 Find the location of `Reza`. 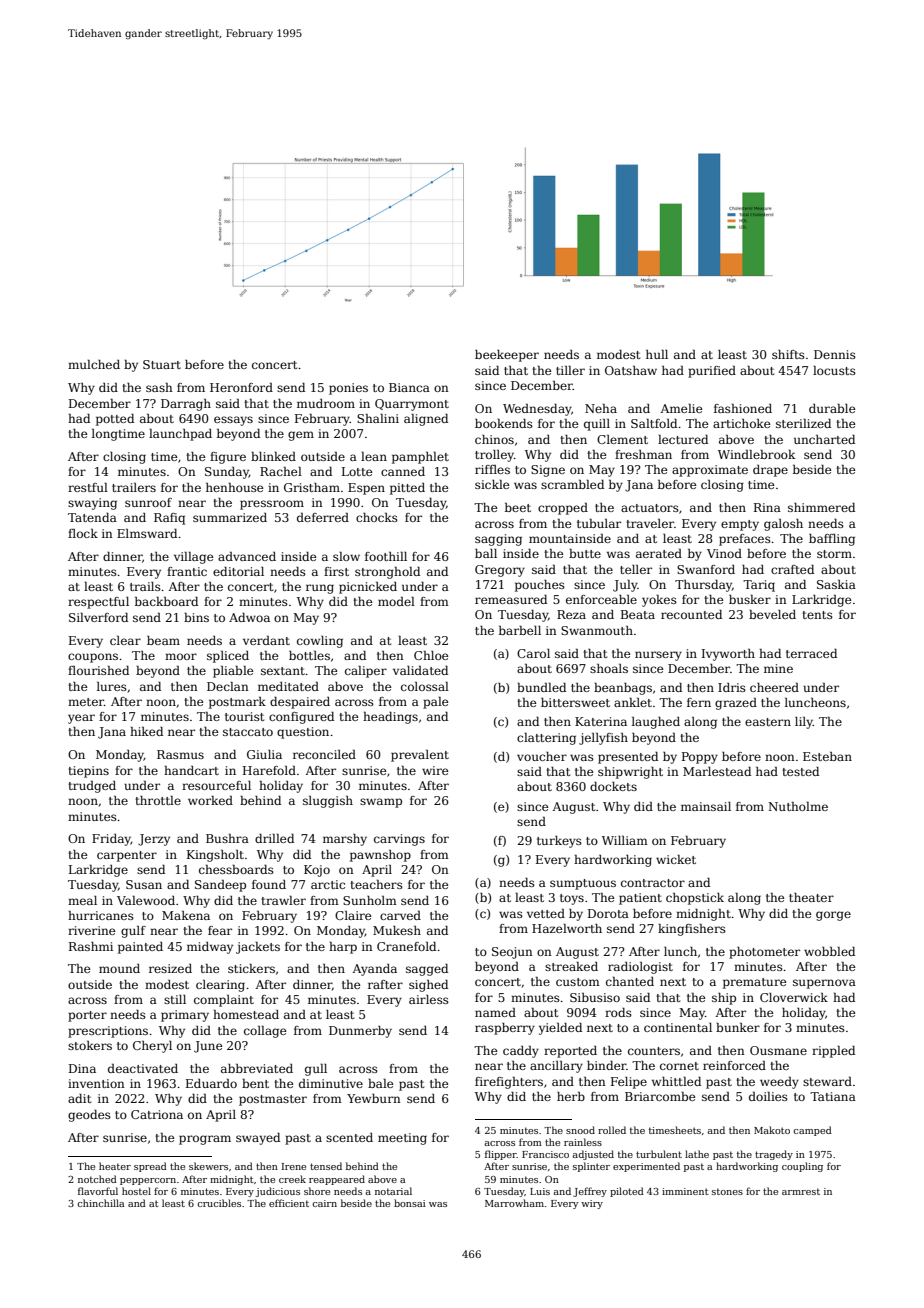

Reza is located at coordinates (571, 614).
